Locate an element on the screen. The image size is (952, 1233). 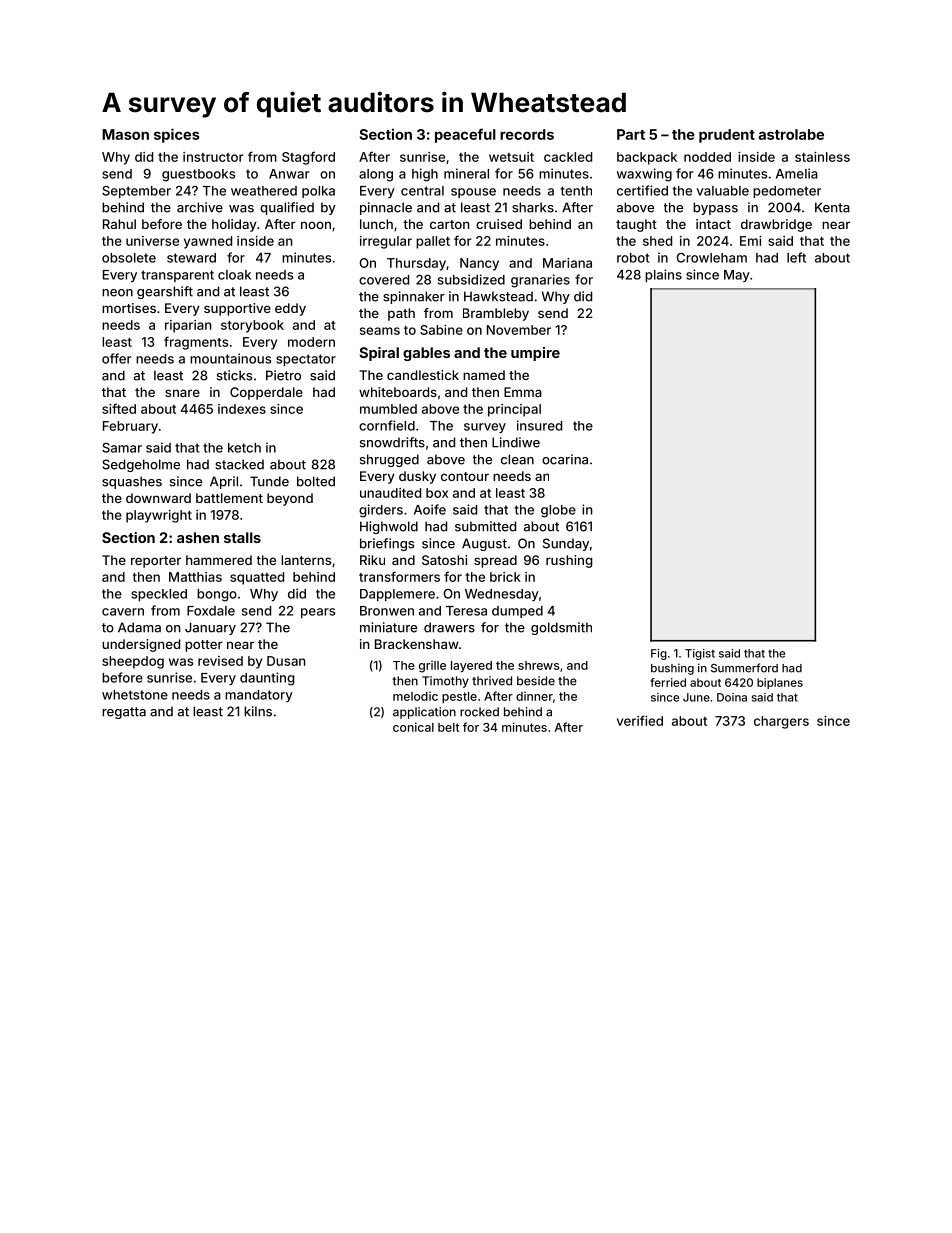
reporter is located at coordinates (156, 562).
